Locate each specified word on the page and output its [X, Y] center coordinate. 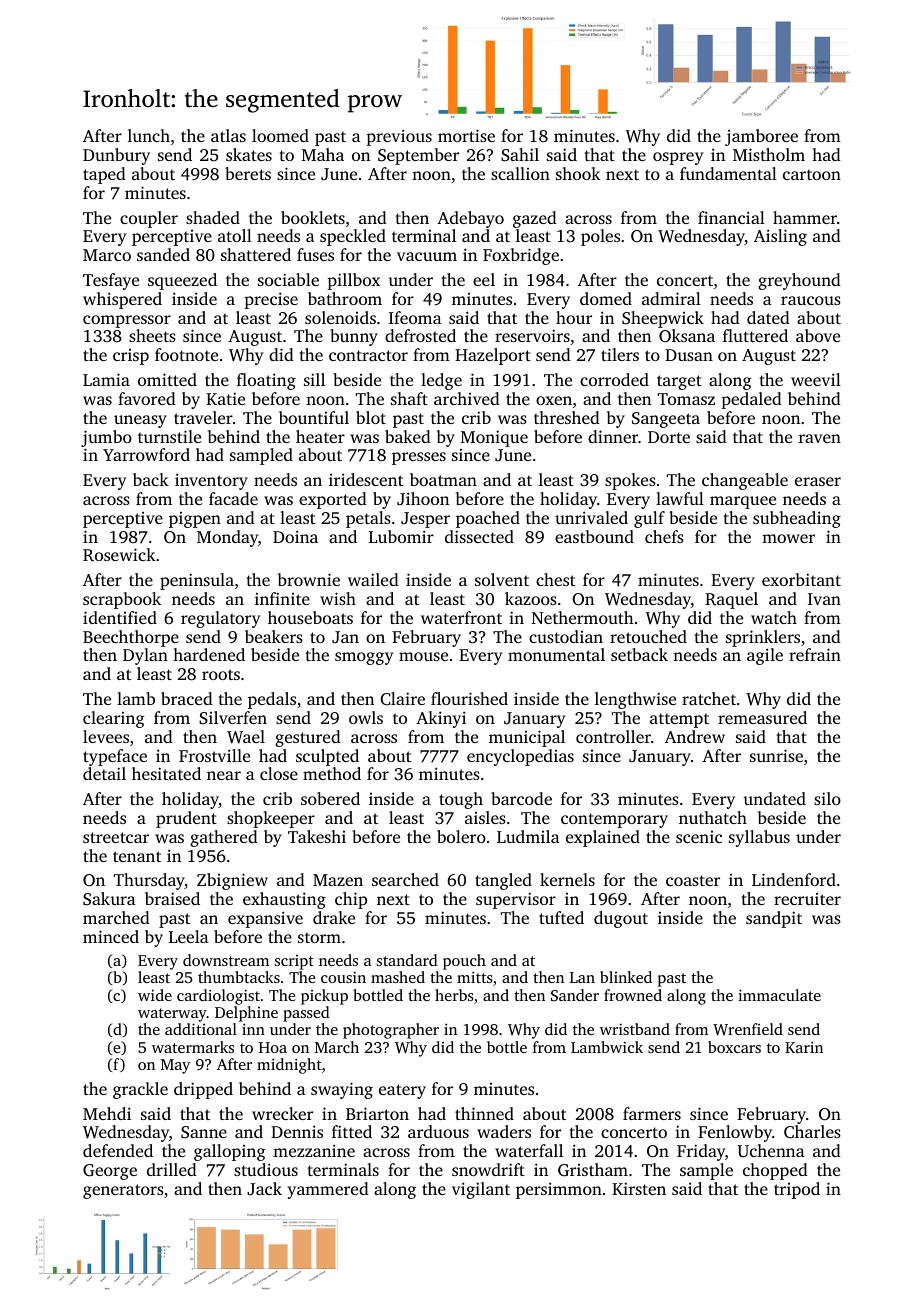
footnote [186, 354]
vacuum [427, 256]
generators [123, 1191]
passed [306, 1014]
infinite [282, 598]
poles [600, 237]
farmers [652, 1113]
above [818, 335]
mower [788, 538]
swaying [342, 1090]
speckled [353, 237]
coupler [149, 219]
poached [488, 519]
